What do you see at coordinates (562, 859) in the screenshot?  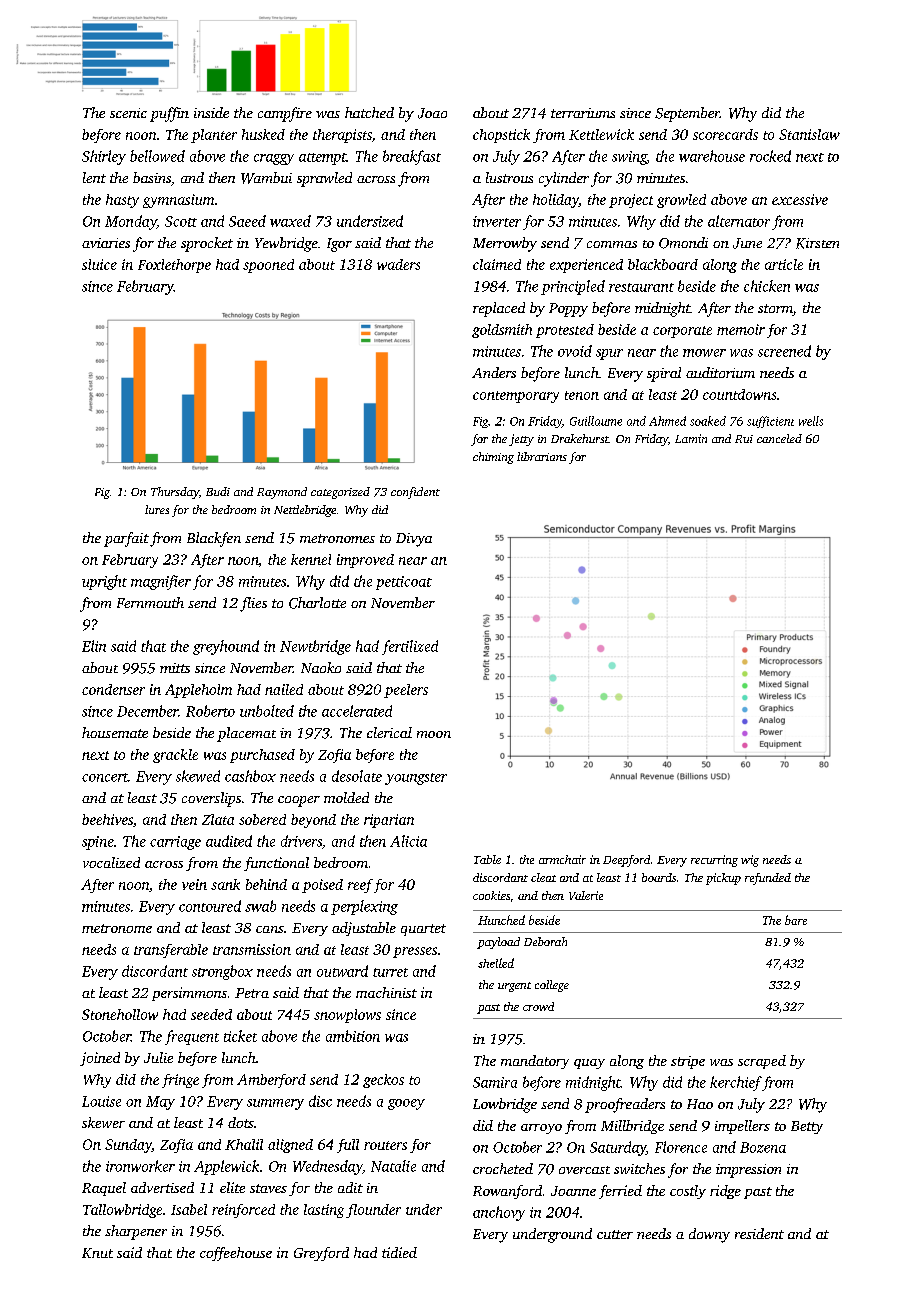 I see `armchair` at bounding box center [562, 859].
